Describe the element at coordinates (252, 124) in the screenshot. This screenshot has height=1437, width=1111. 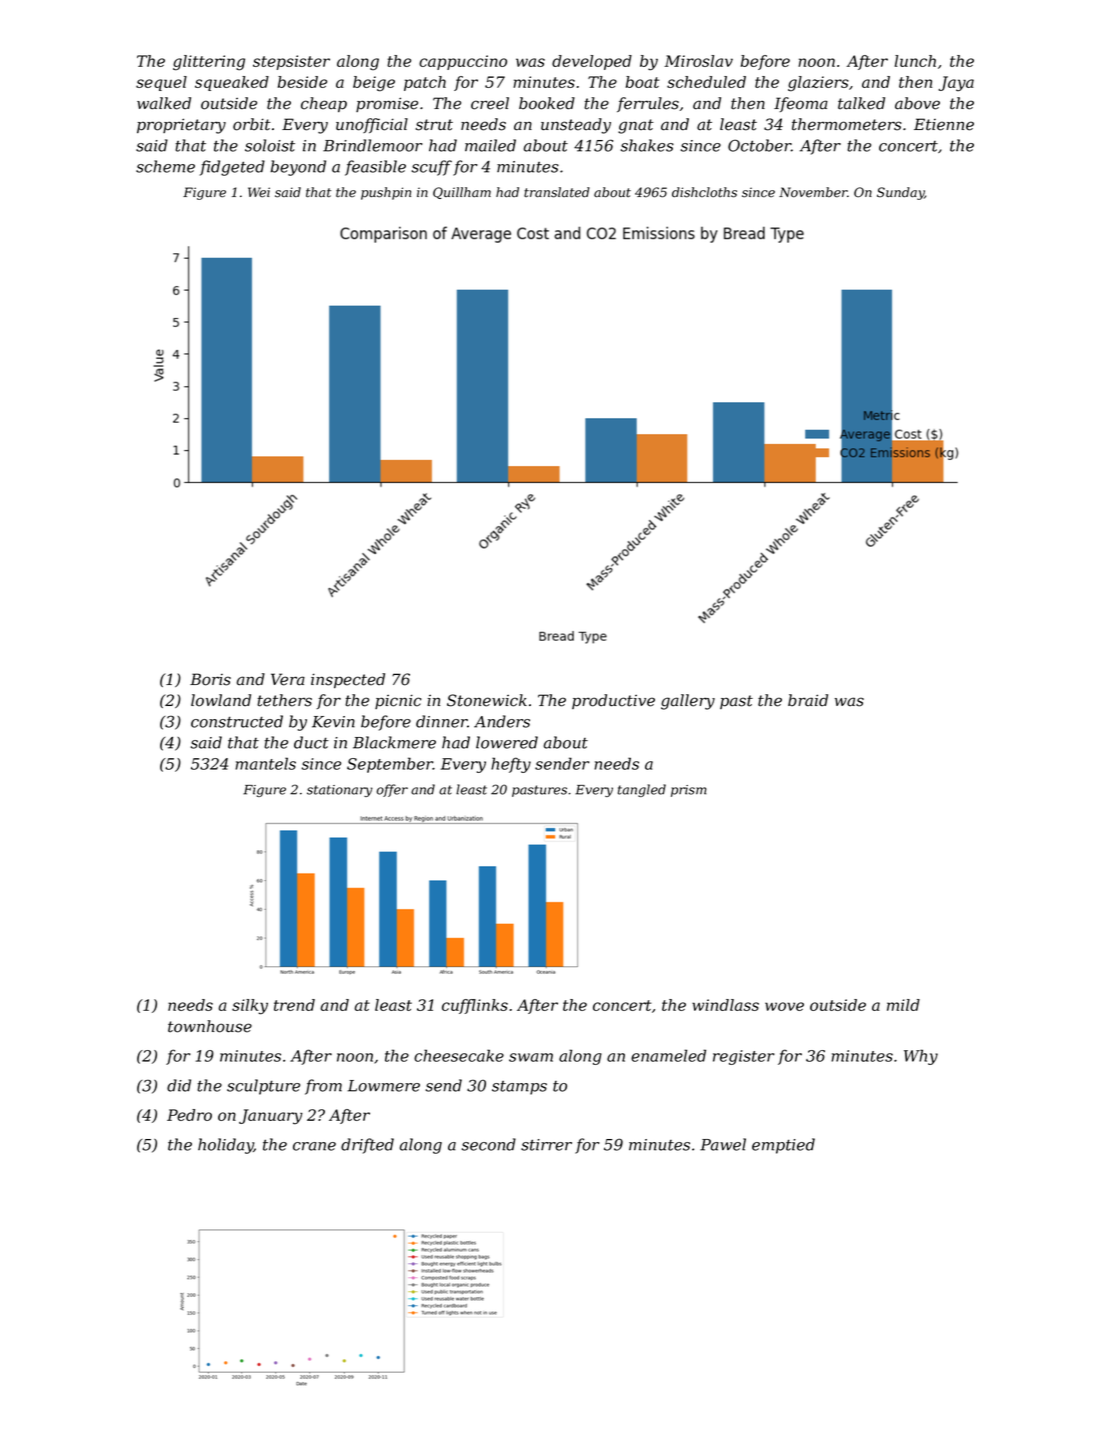
I see `orbit` at that location.
